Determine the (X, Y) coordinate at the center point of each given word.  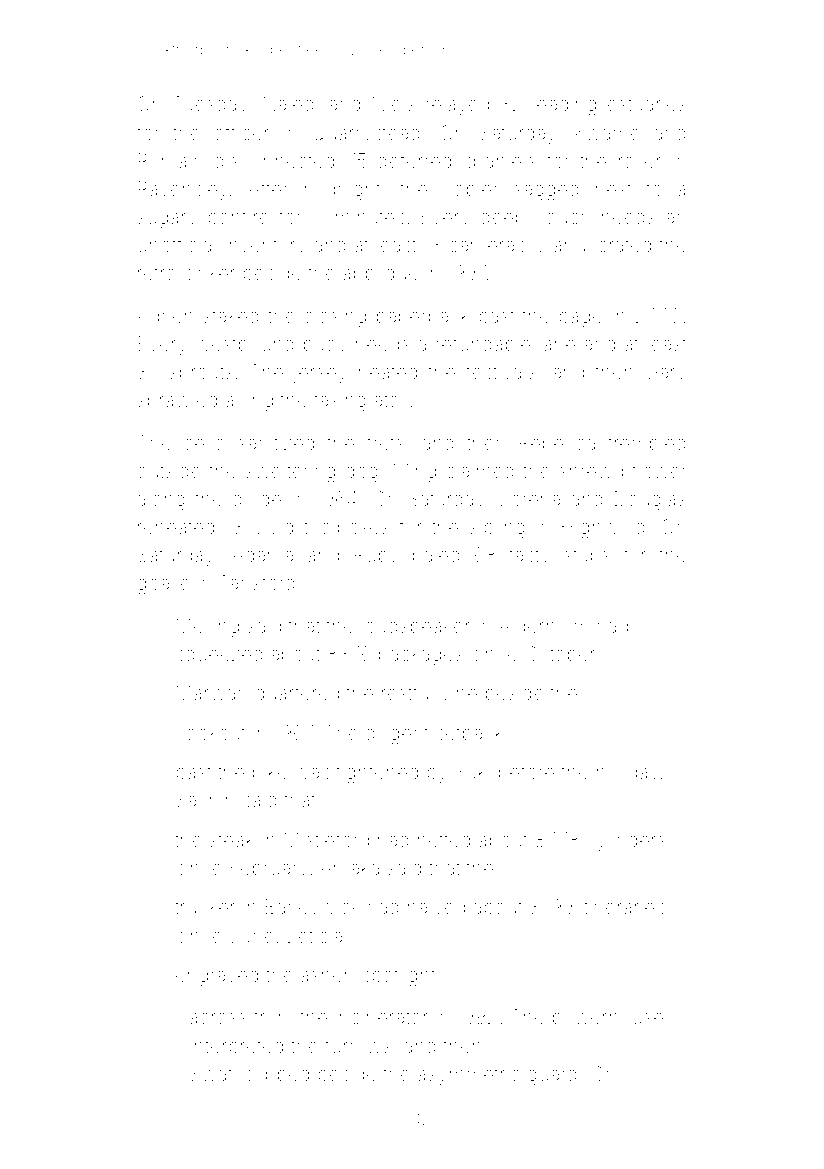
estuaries (646, 104)
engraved (217, 977)
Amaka (349, 867)
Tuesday (210, 105)
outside (169, 471)
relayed (457, 105)
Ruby (376, 556)
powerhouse (608, 1019)
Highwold (603, 529)
